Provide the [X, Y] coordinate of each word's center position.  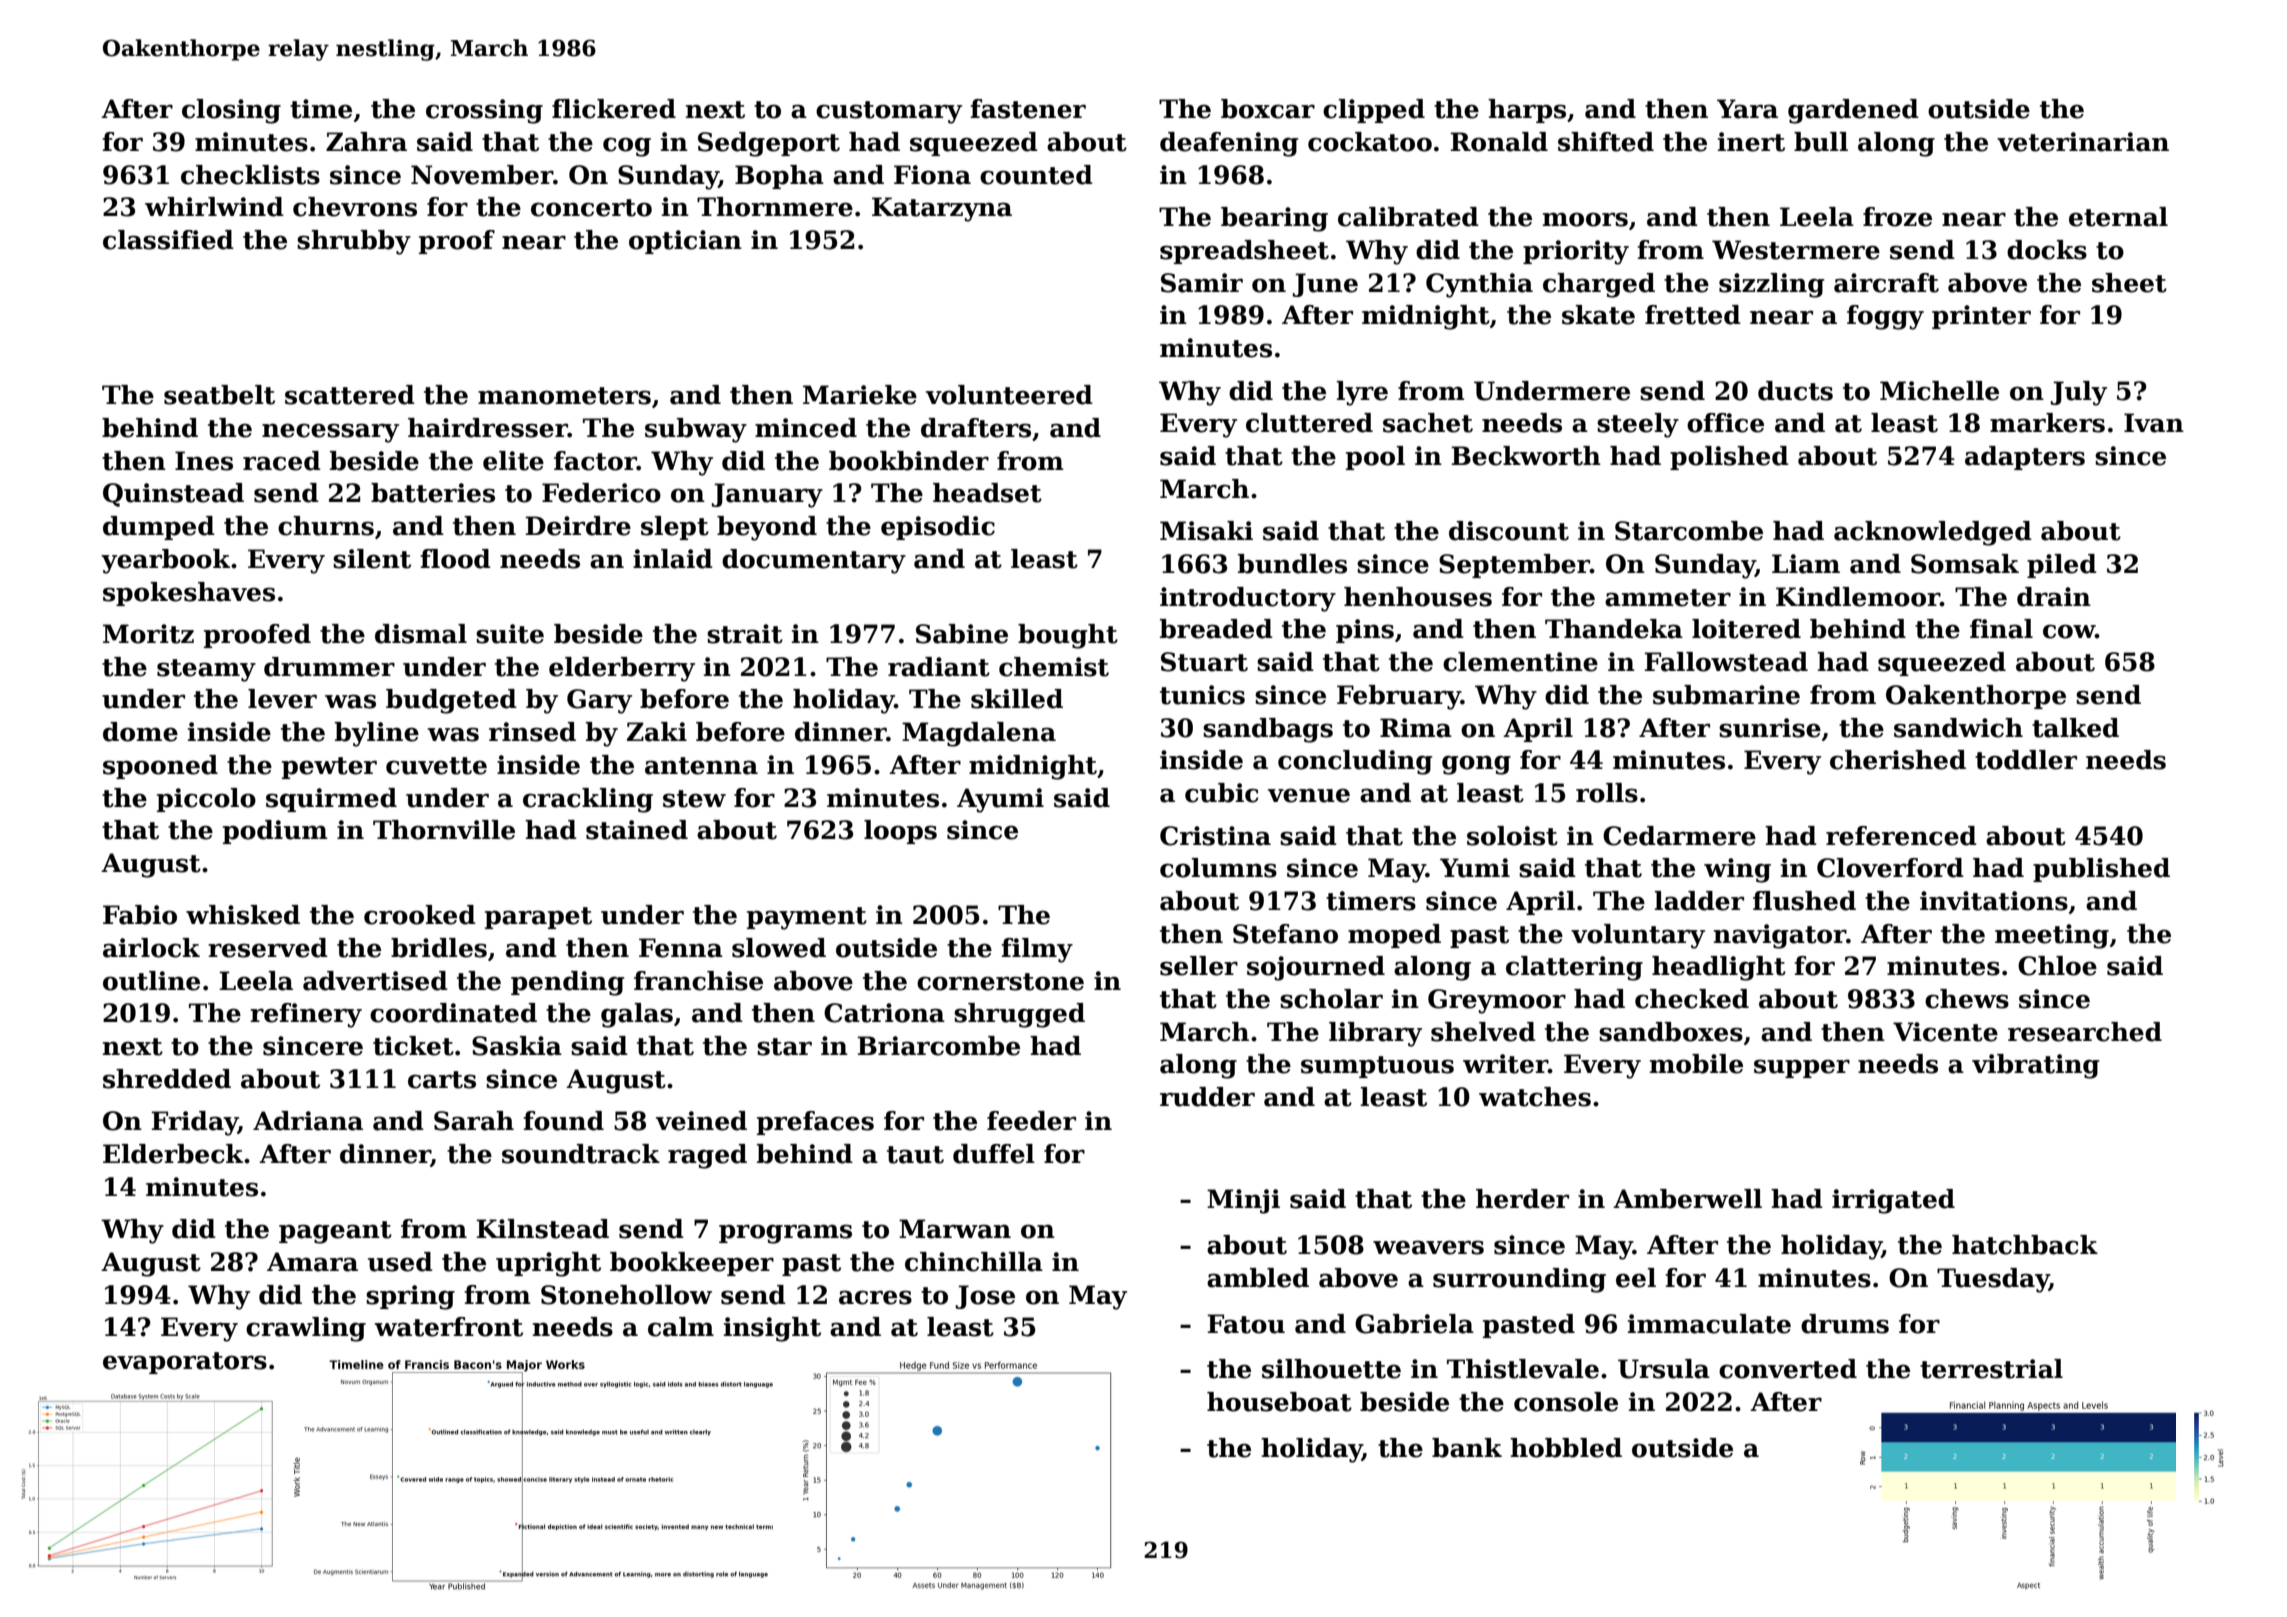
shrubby [354, 242]
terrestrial [1991, 1369]
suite [510, 634]
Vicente [1945, 1032]
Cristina [1215, 836]
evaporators [185, 1363]
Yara [1747, 109]
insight [772, 1329]
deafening [1229, 144]
